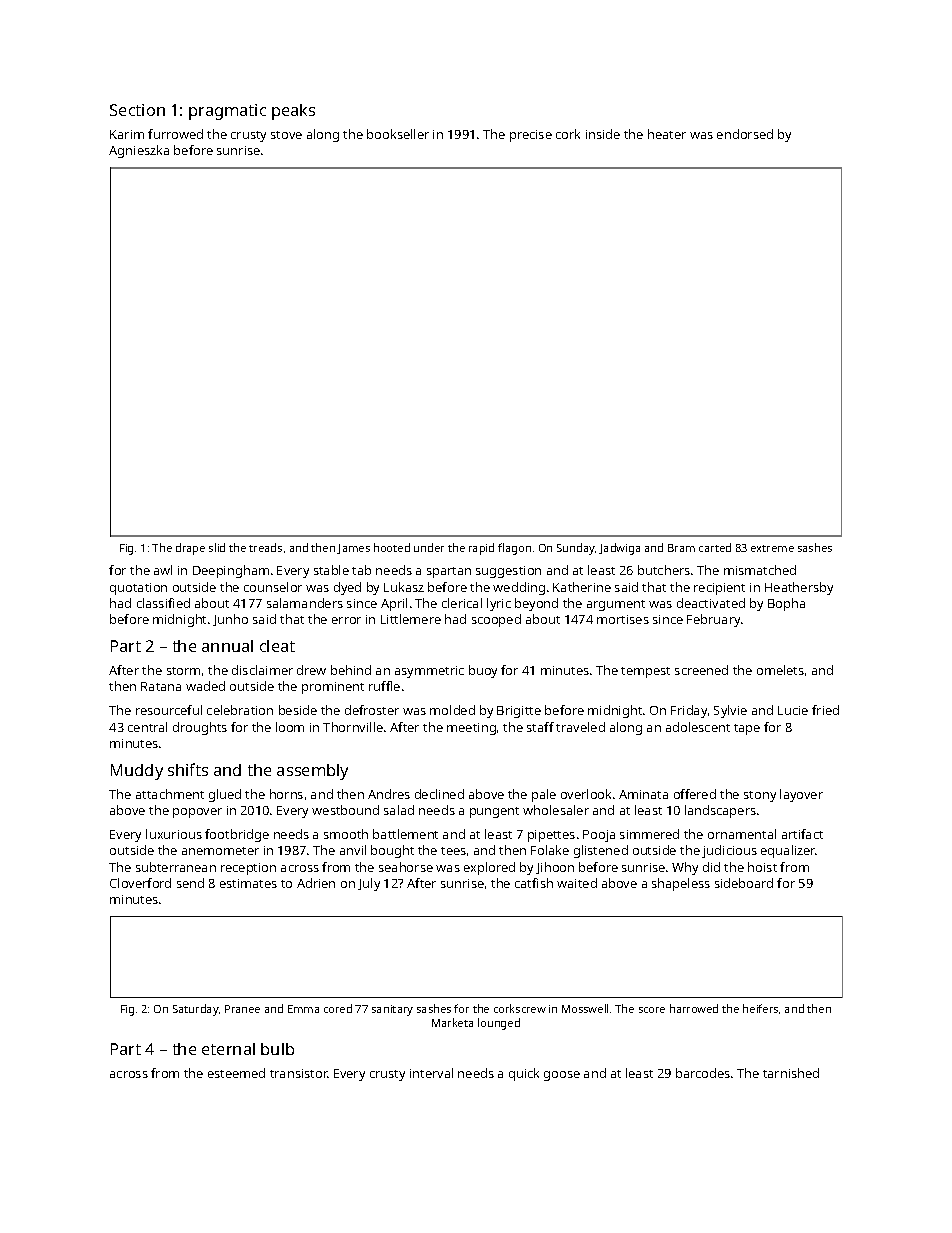 Image resolution: width=952 pixels, height=1233 pixels. Describe the element at coordinates (398, 134) in the page. I see `bookseller` at that location.
